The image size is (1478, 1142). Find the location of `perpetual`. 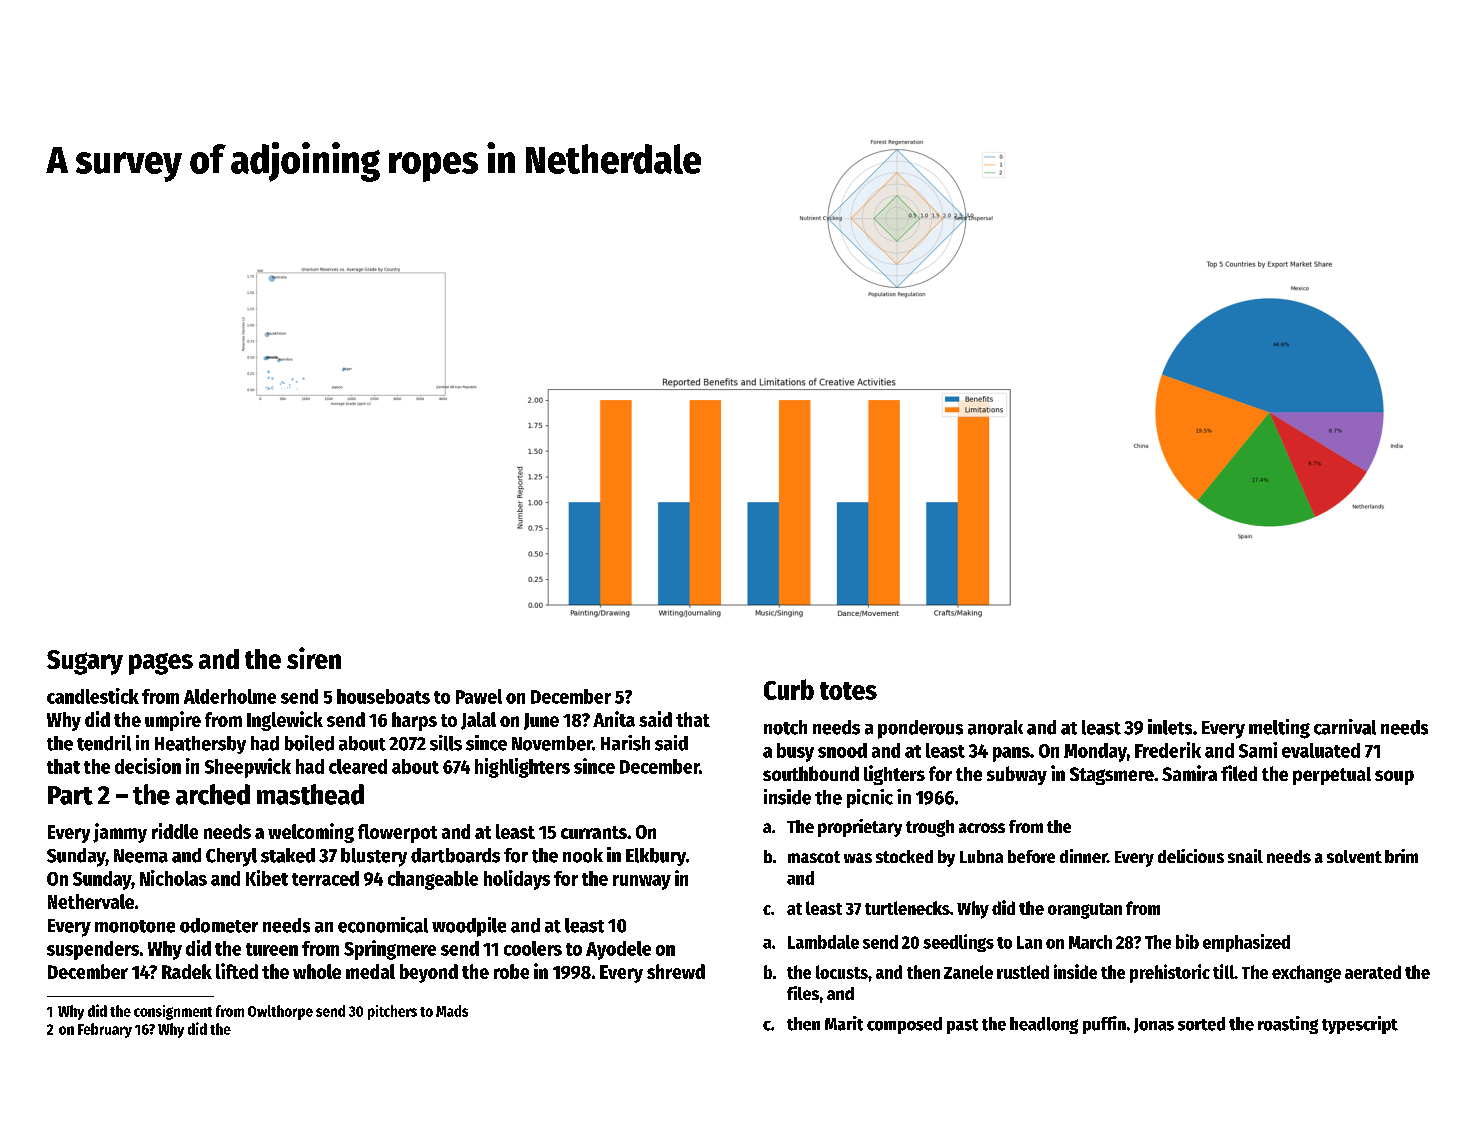

perpetual is located at coordinates (1332, 776).
